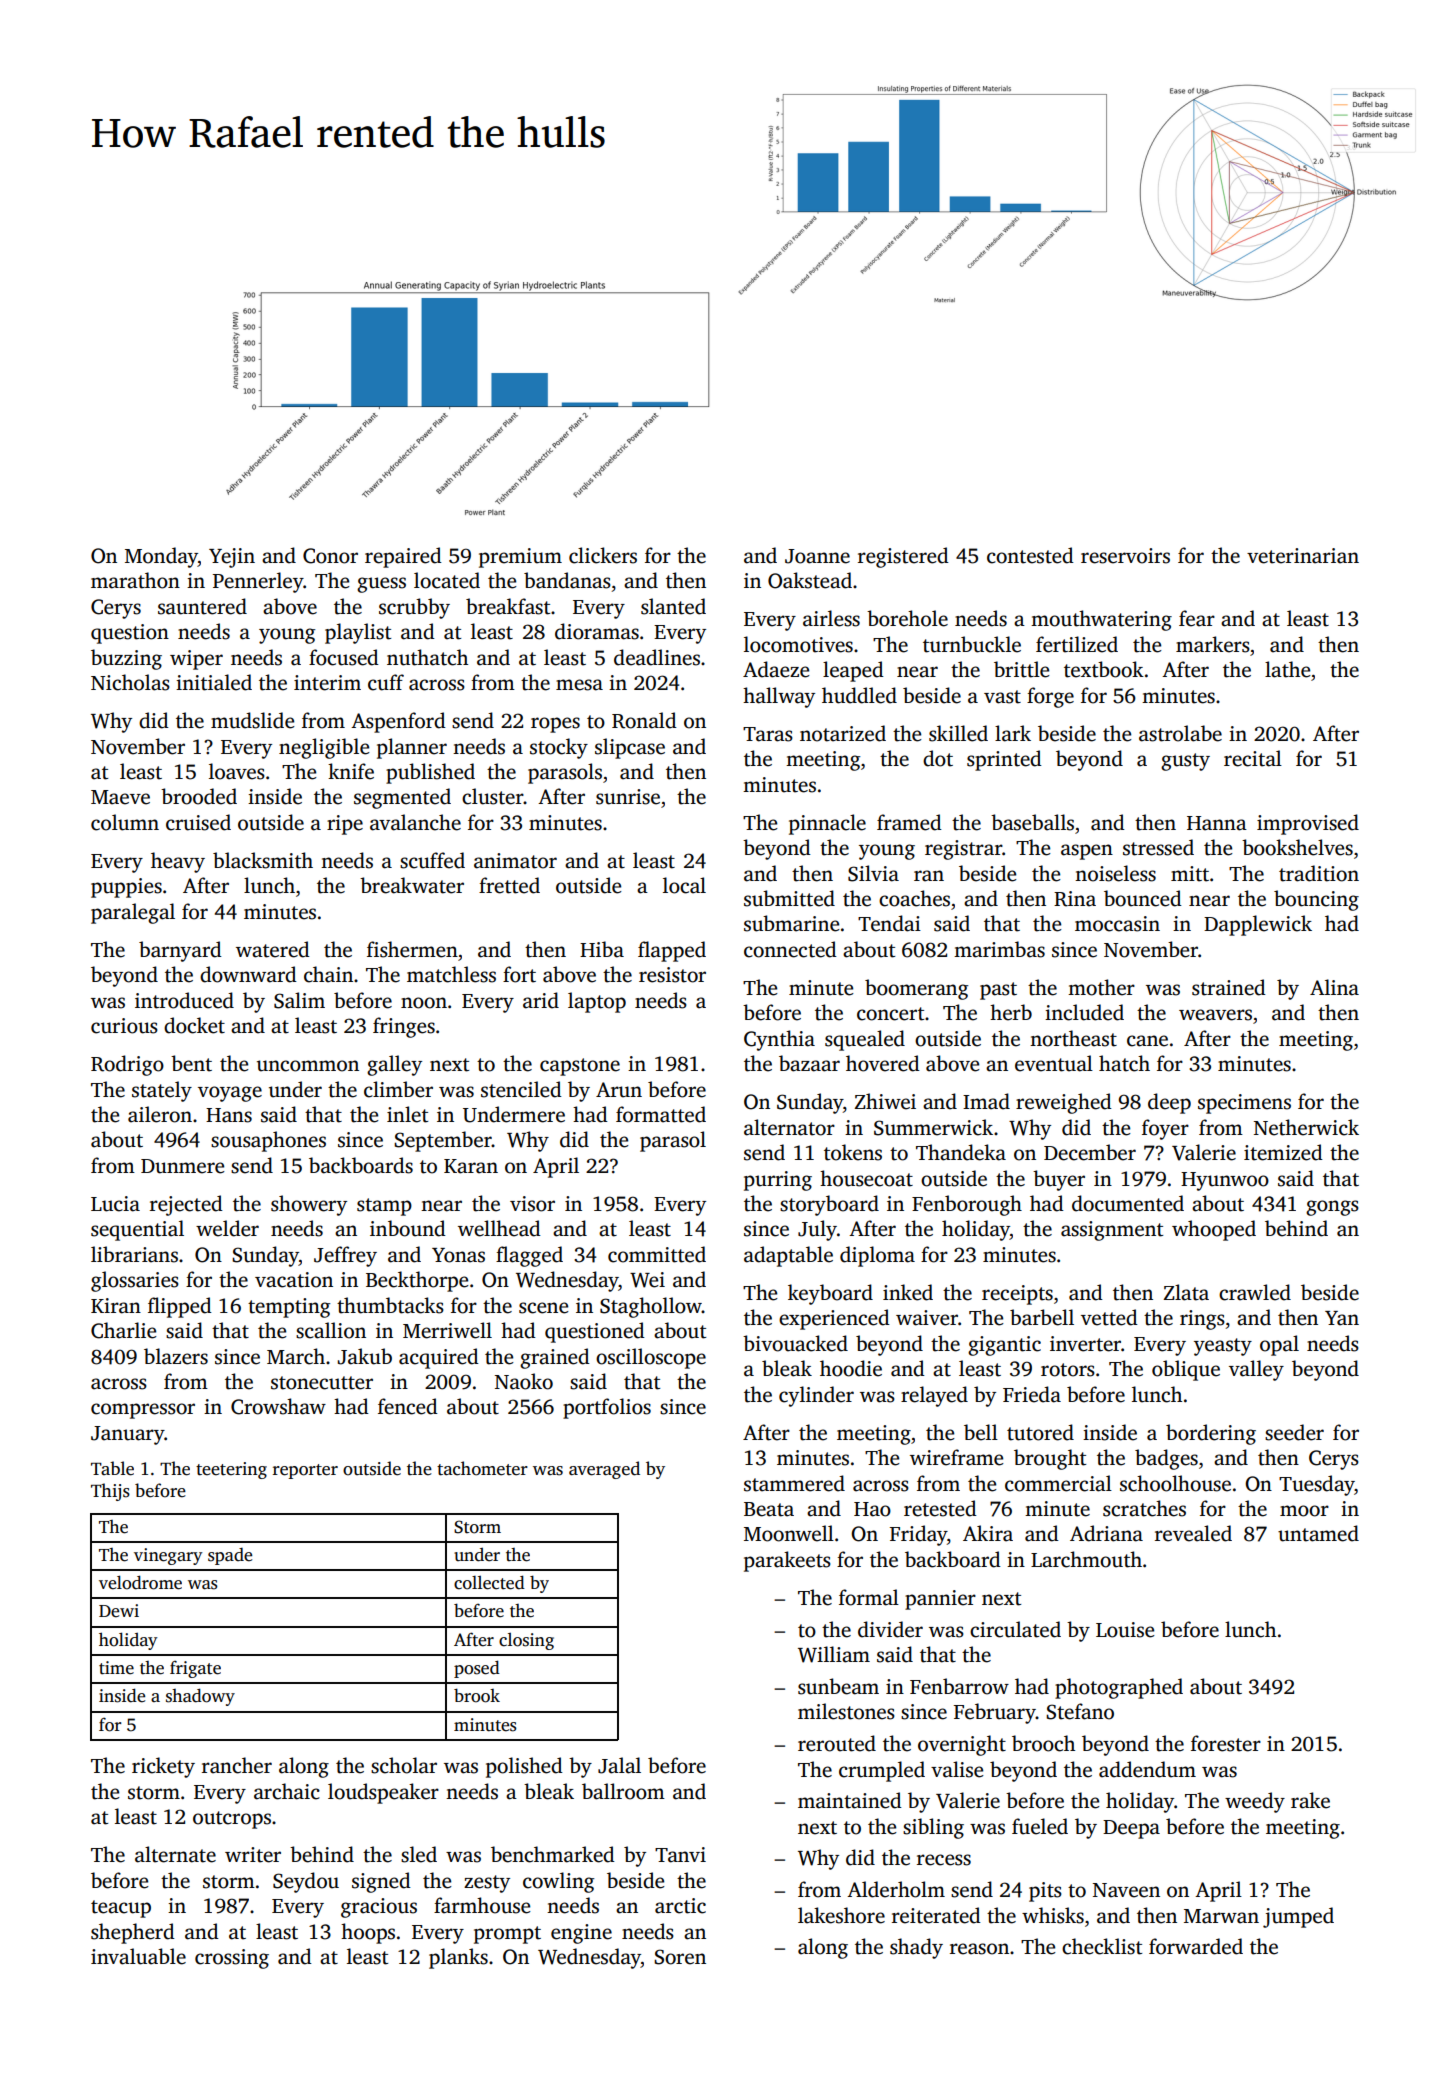  Describe the element at coordinates (1186, 1370) in the screenshot. I see `oblique` at that location.
